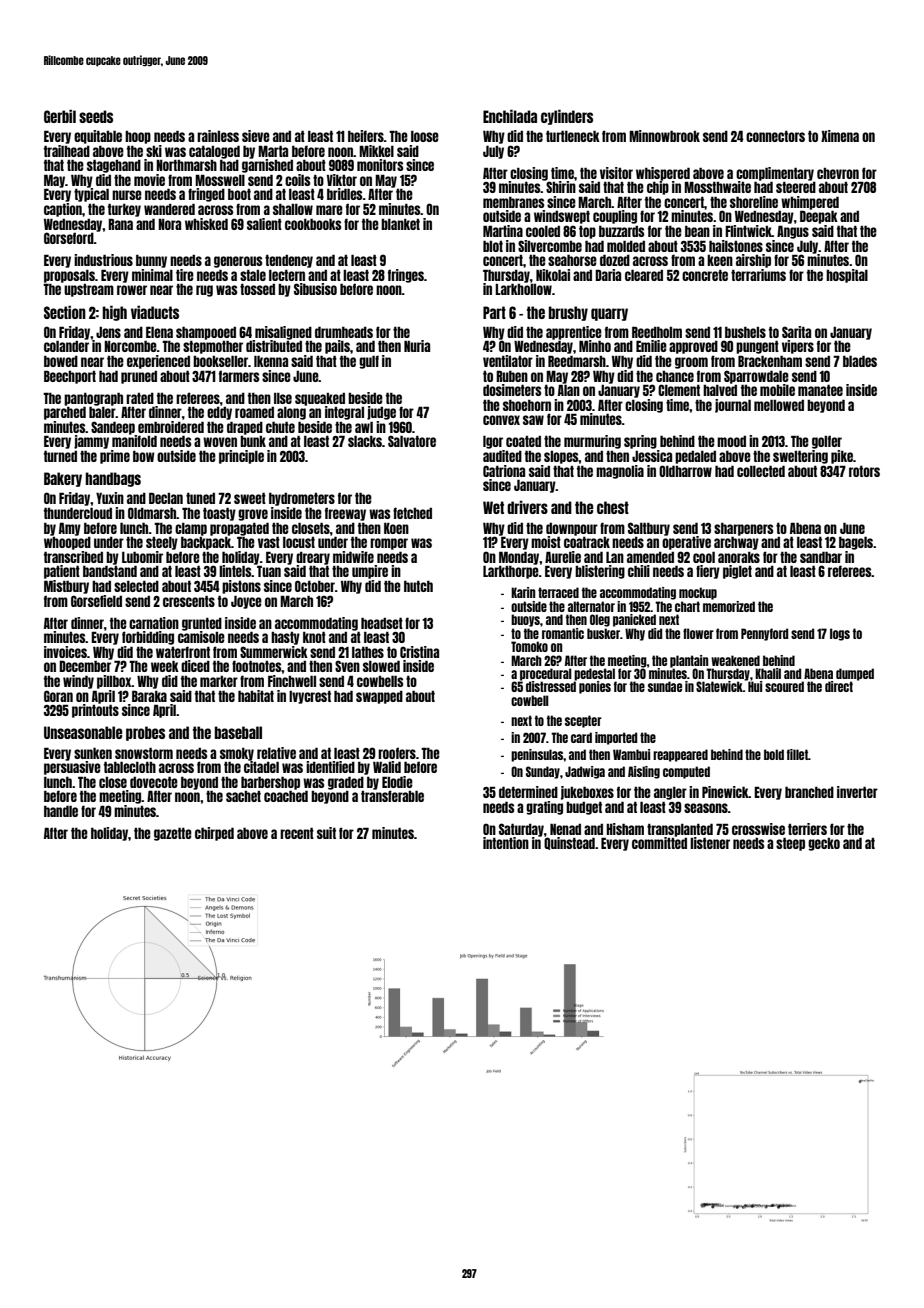  Describe the element at coordinates (60, 116) in the screenshot. I see `Gerbil` at that location.
